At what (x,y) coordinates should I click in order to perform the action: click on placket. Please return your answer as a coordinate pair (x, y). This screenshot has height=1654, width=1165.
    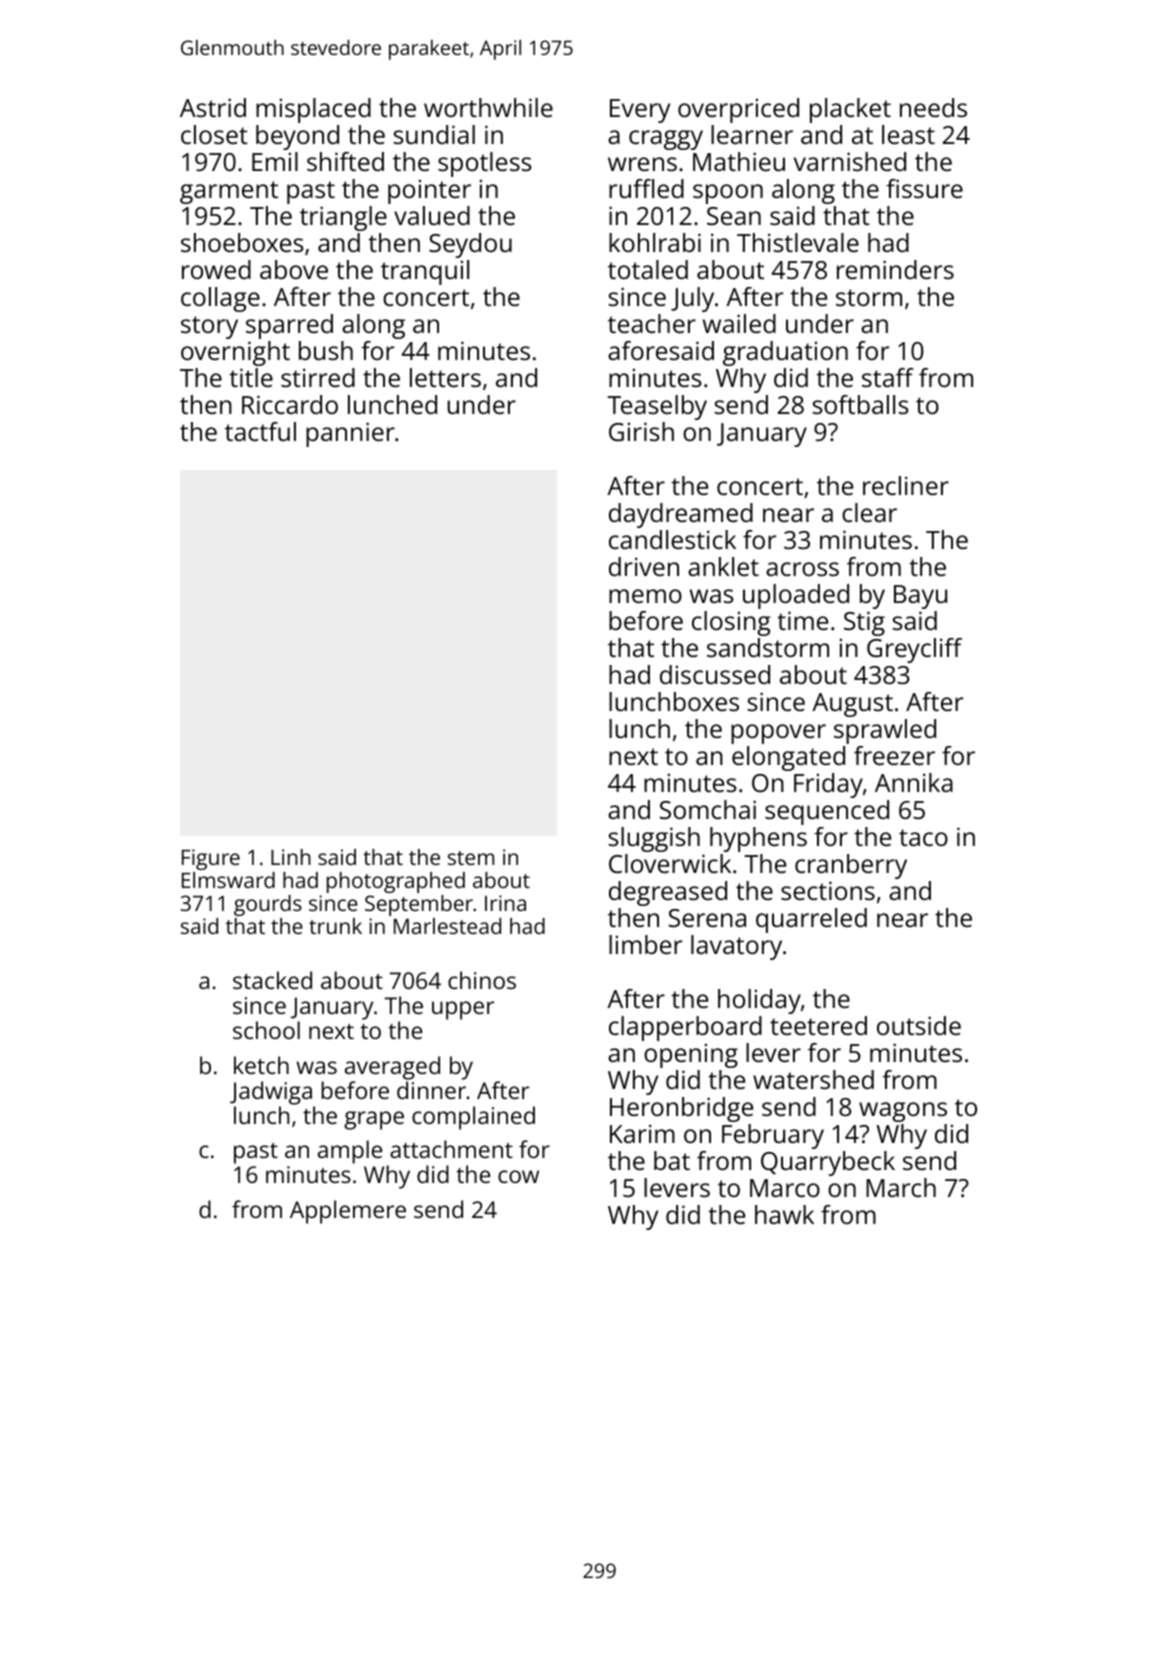
    Looking at the image, I should click on (850, 110).
